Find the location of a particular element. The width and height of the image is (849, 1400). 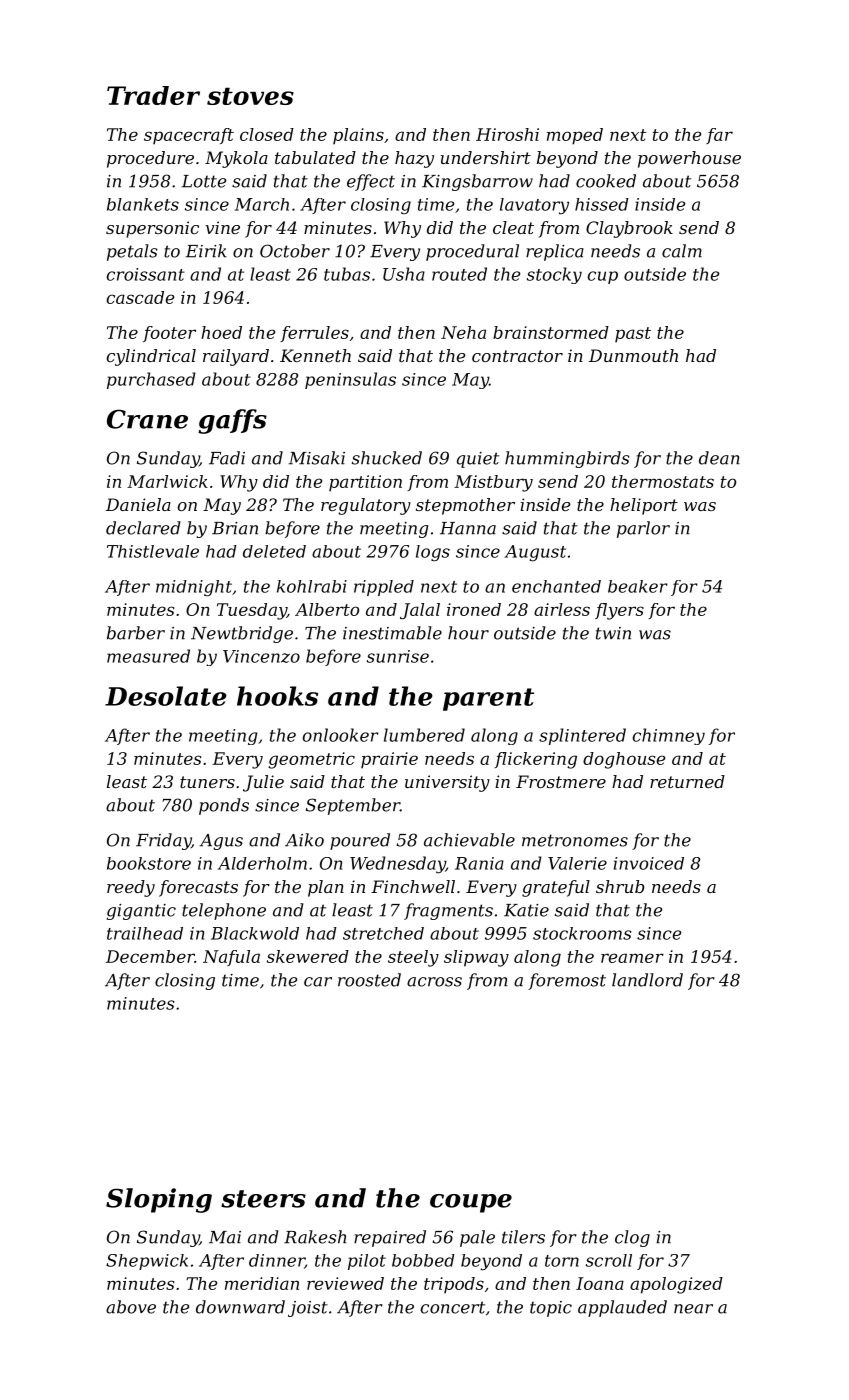

Shepwick is located at coordinates (147, 1262).
